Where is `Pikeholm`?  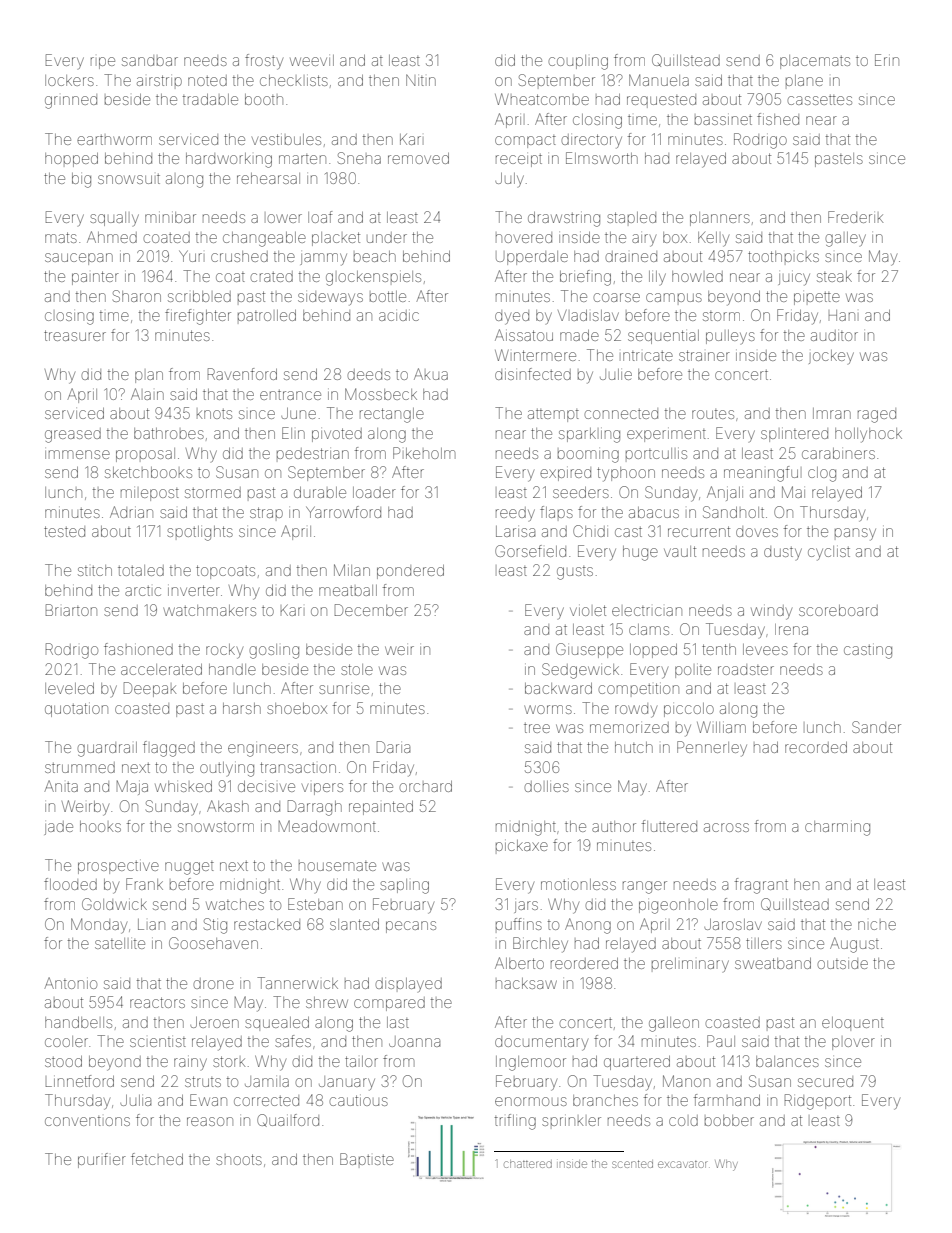 Pikeholm is located at coordinates (424, 453).
